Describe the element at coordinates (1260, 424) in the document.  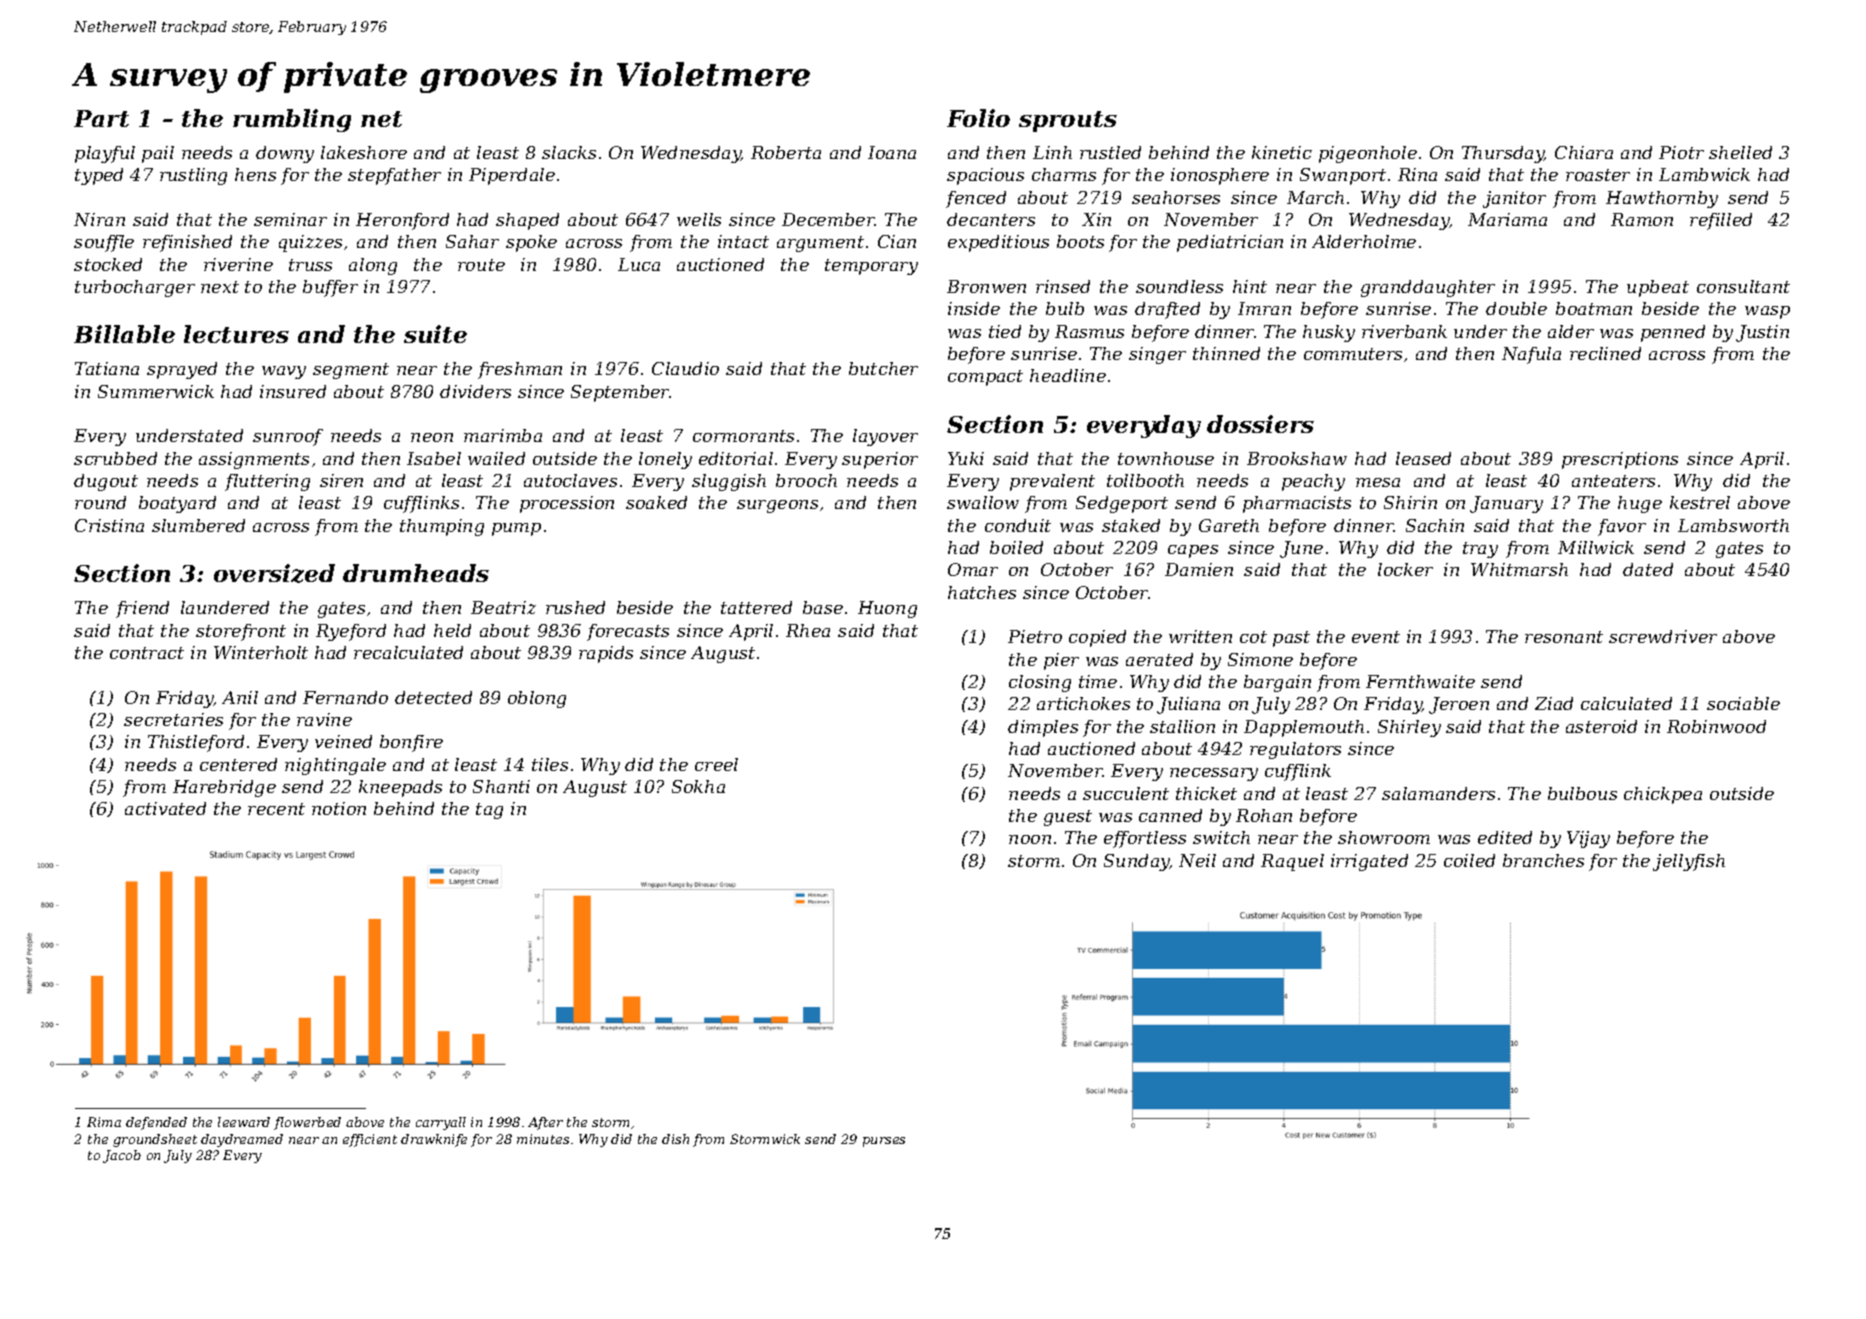
I see `dossiers` at that location.
